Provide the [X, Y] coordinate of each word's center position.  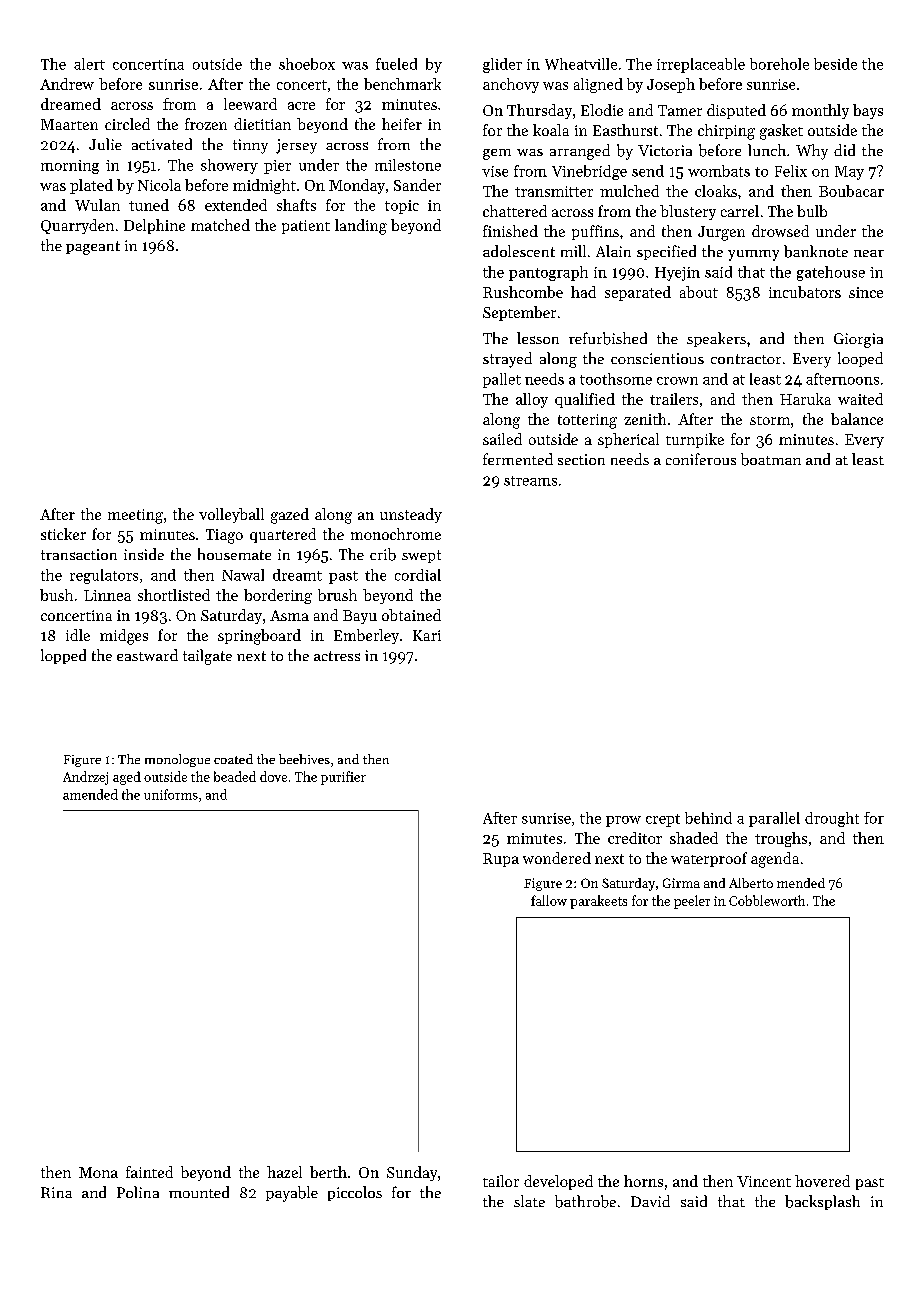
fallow [549, 900]
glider [502, 65]
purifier [343, 778]
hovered [822, 1181]
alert [89, 64]
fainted [149, 1172]
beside [835, 64]
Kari [427, 635]
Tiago [224, 536]
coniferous [701, 459]
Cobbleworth [767, 900]
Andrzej [85, 778]
